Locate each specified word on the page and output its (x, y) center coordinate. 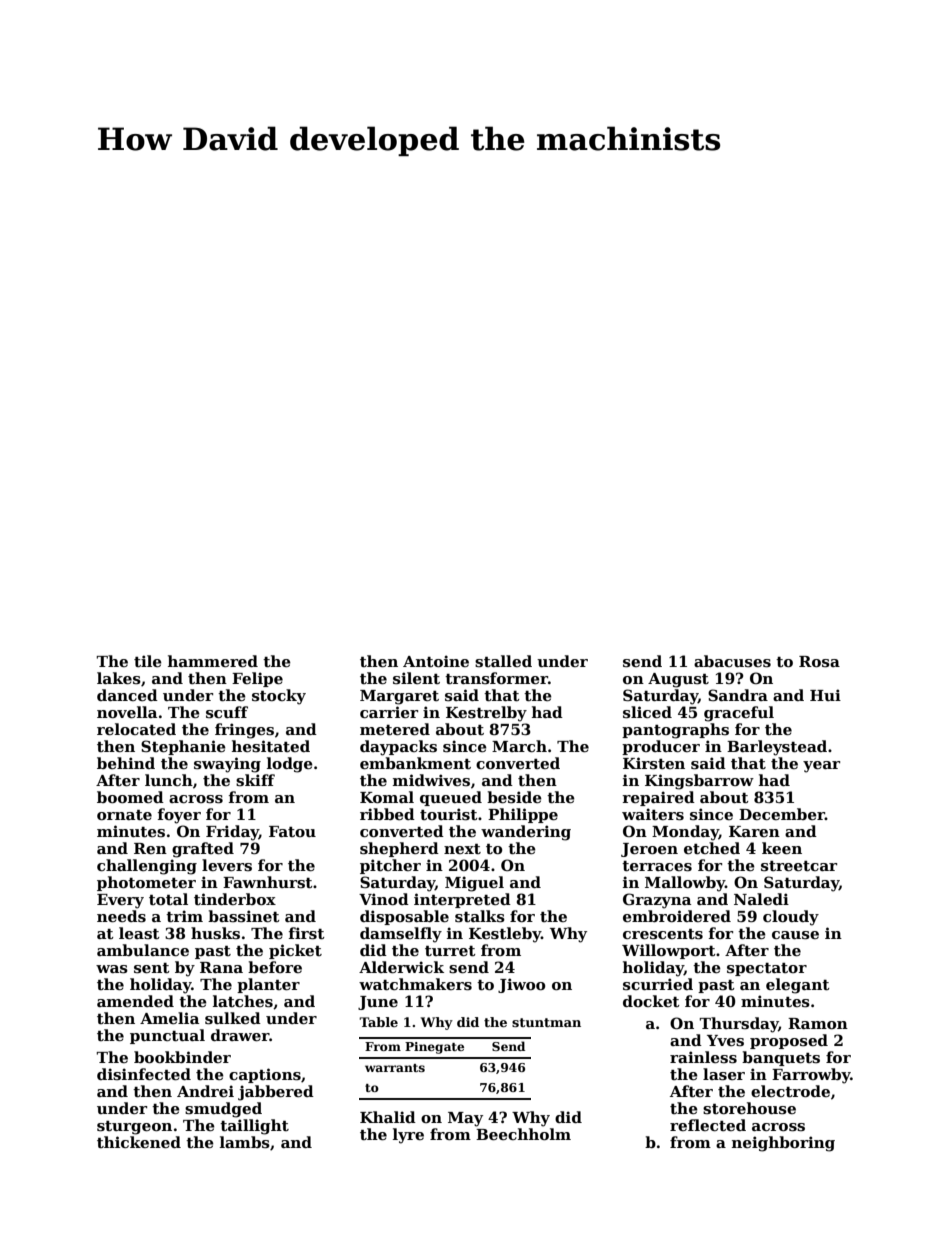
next (462, 849)
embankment (415, 763)
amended (135, 1001)
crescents (663, 934)
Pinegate (434, 1048)
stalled (503, 661)
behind (126, 763)
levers (227, 865)
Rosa (819, 662)
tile (148, 661)
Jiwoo (521, 985)
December (782, 814)
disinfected (144, 1074)
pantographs (675, 731)
